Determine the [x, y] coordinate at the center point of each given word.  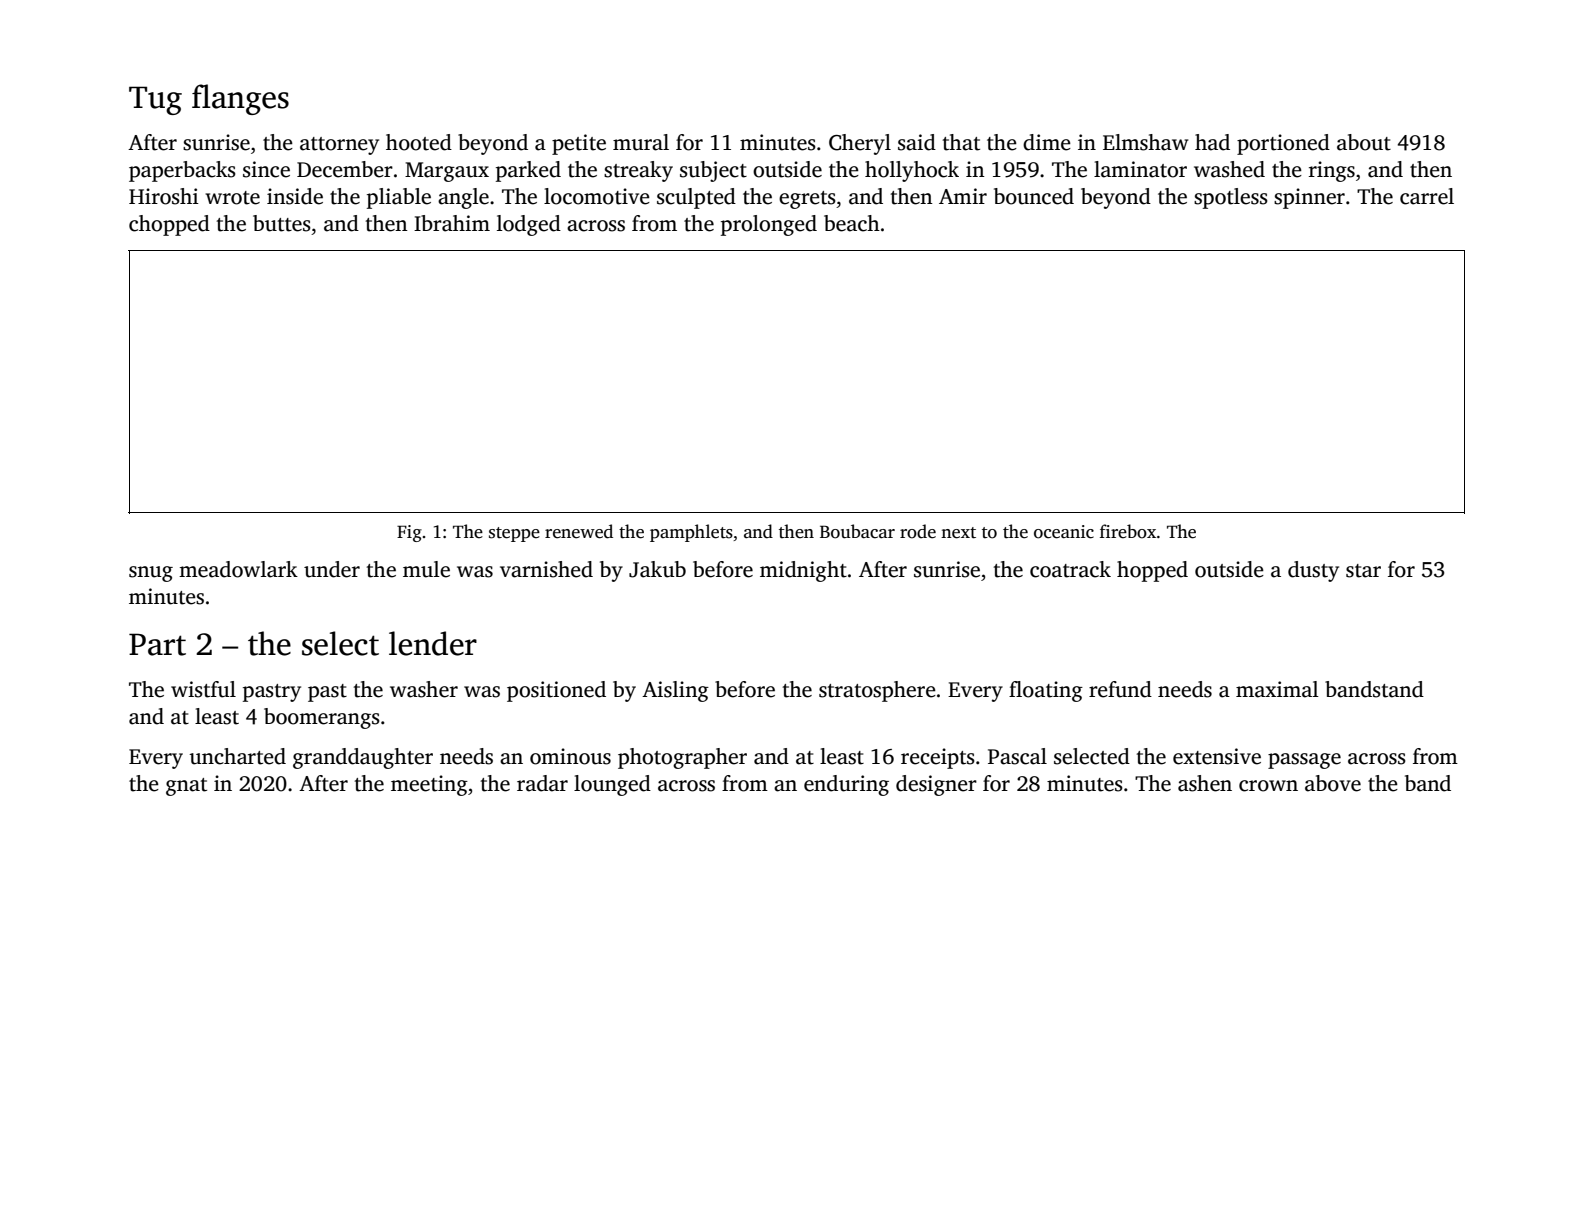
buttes [282, 223]
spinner [1309, 198]
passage [1304, 761]
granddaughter [363, 758]
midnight [803, 571]
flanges [240, 99]
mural [641, 142]
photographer [682, 758]
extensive [1217, 756]
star [1363, 571]
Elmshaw [1145, 142]
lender [433, 643]
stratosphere [877, 691]
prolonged [769, 225]
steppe [514, 534]
